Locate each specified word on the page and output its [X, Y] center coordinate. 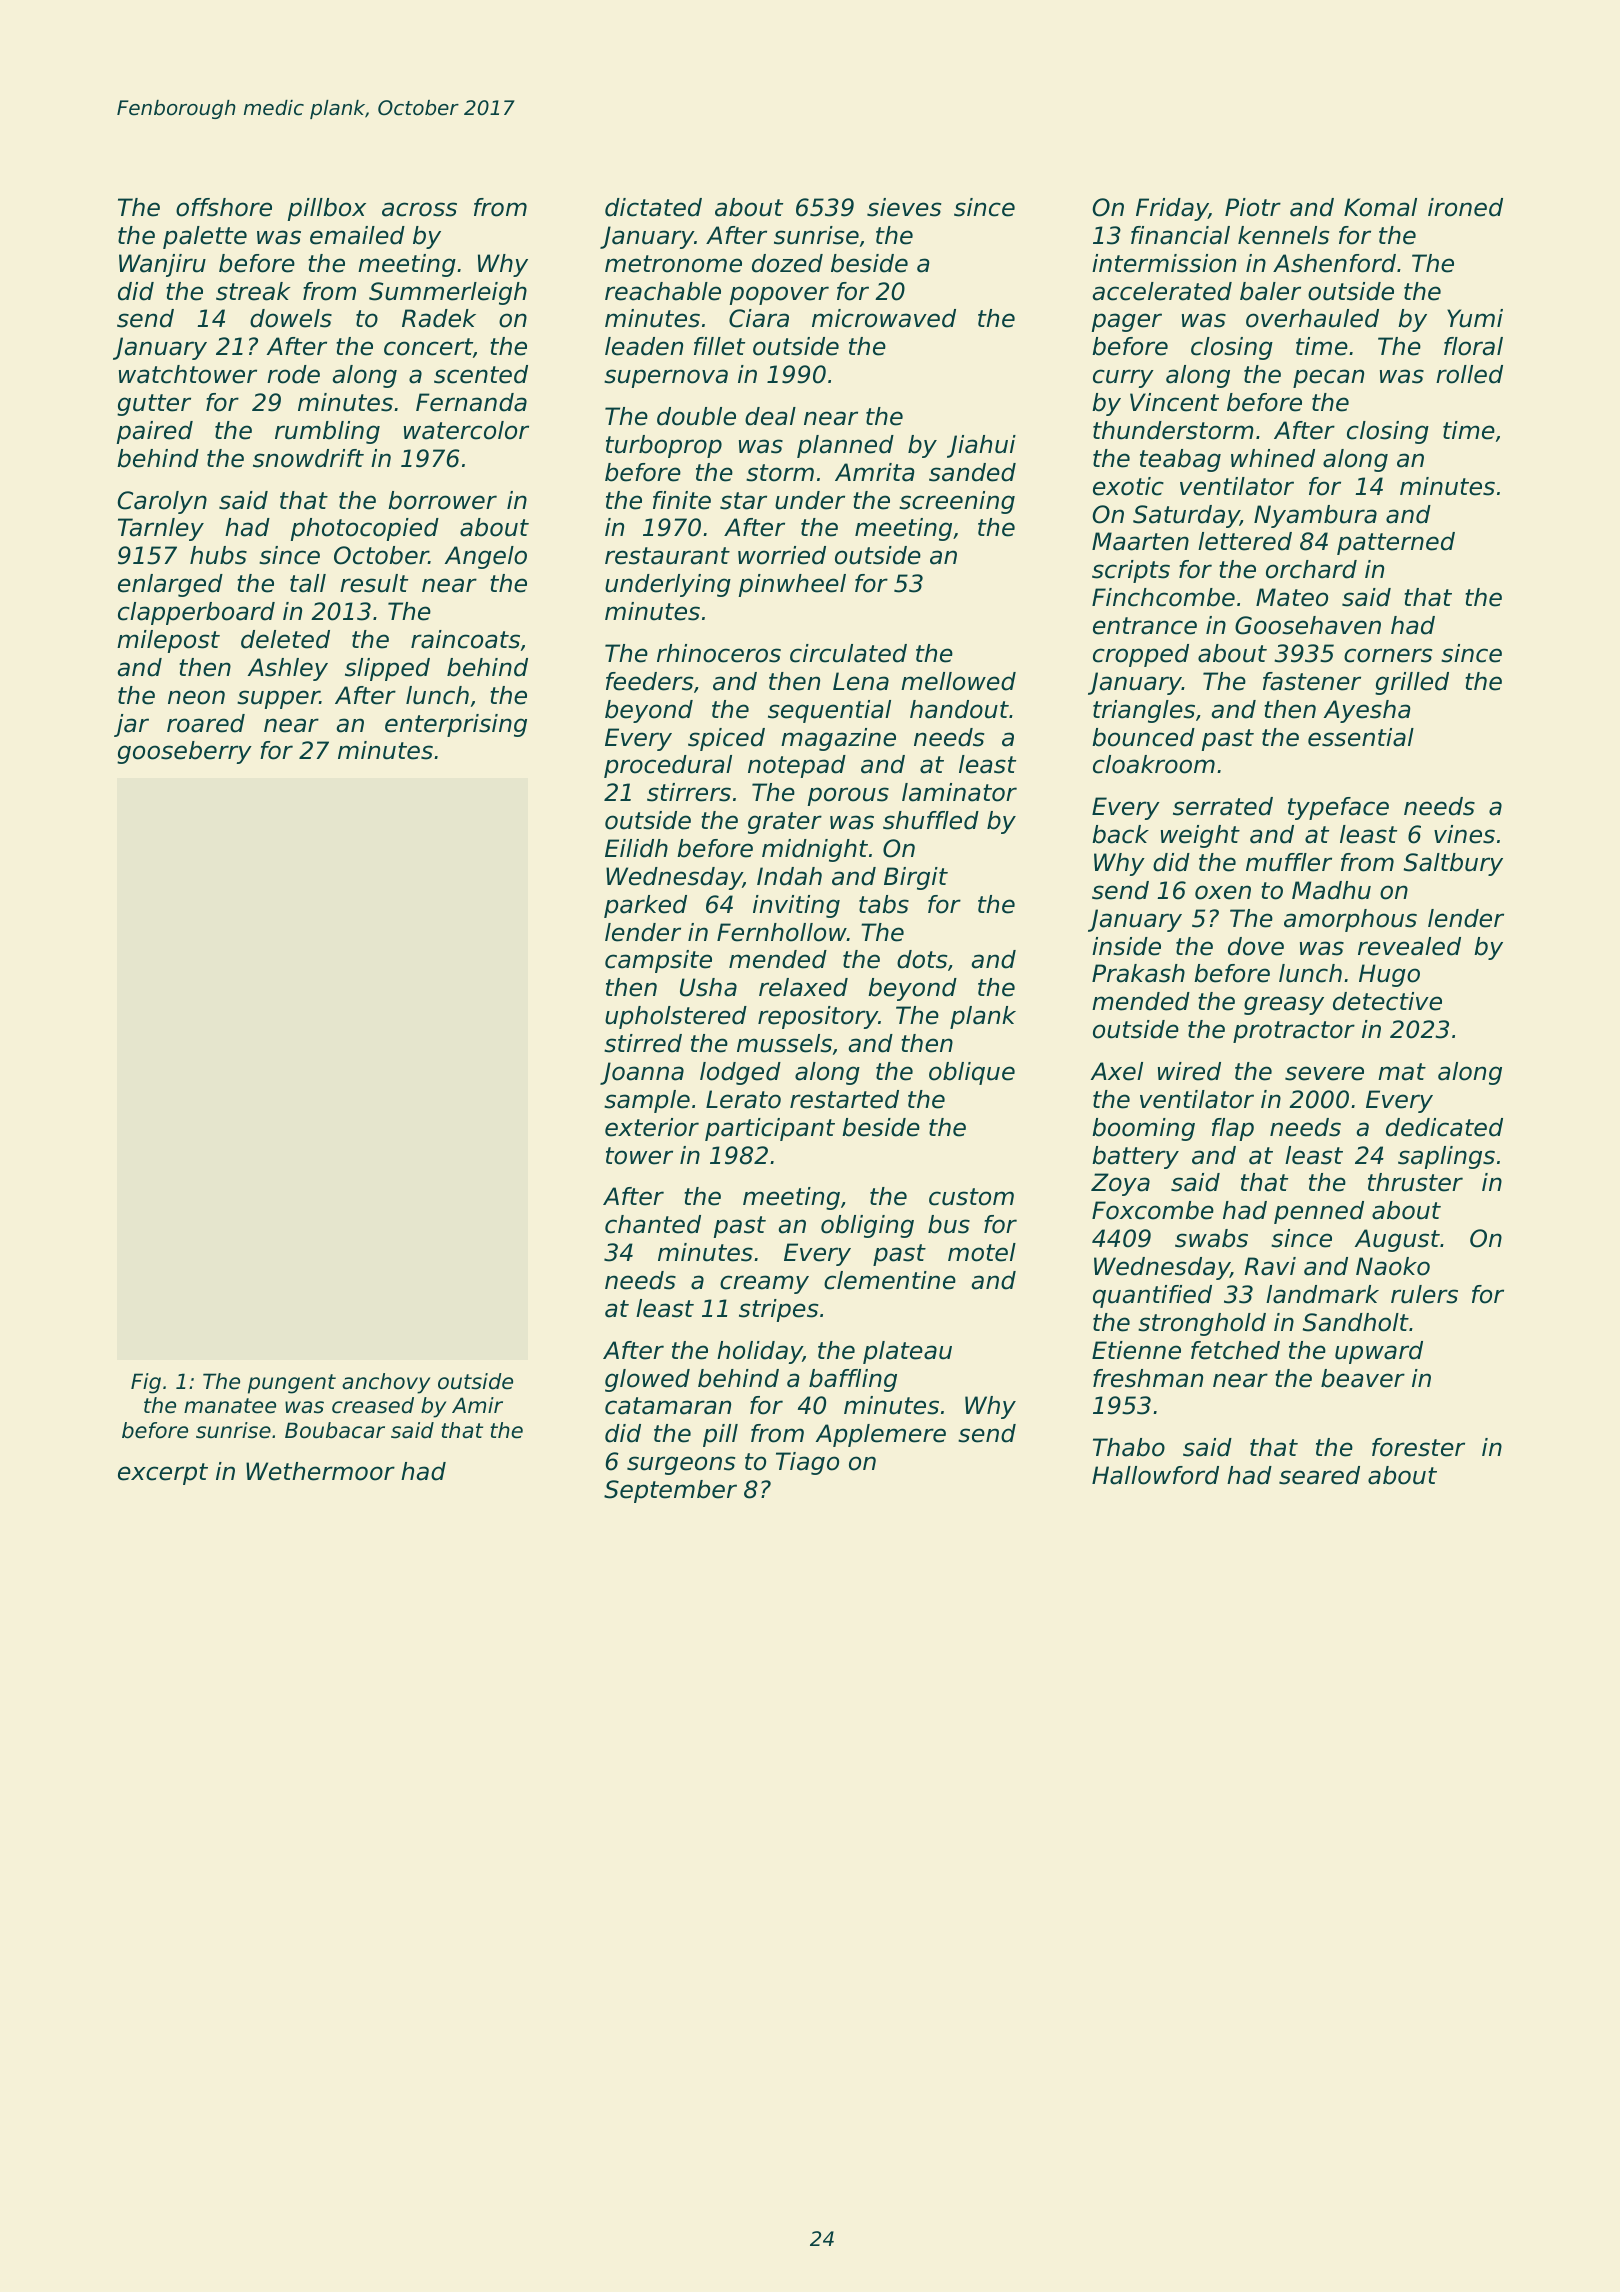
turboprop [664, 446]
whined [1273, 458]
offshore [224, 207]
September [670, 1491]
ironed [1465, 207]
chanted [653, 1224]
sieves [904, 207]
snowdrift [308, 458]
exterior [652, 1127]
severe [1324, 1073]
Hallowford [1155, 1475]
